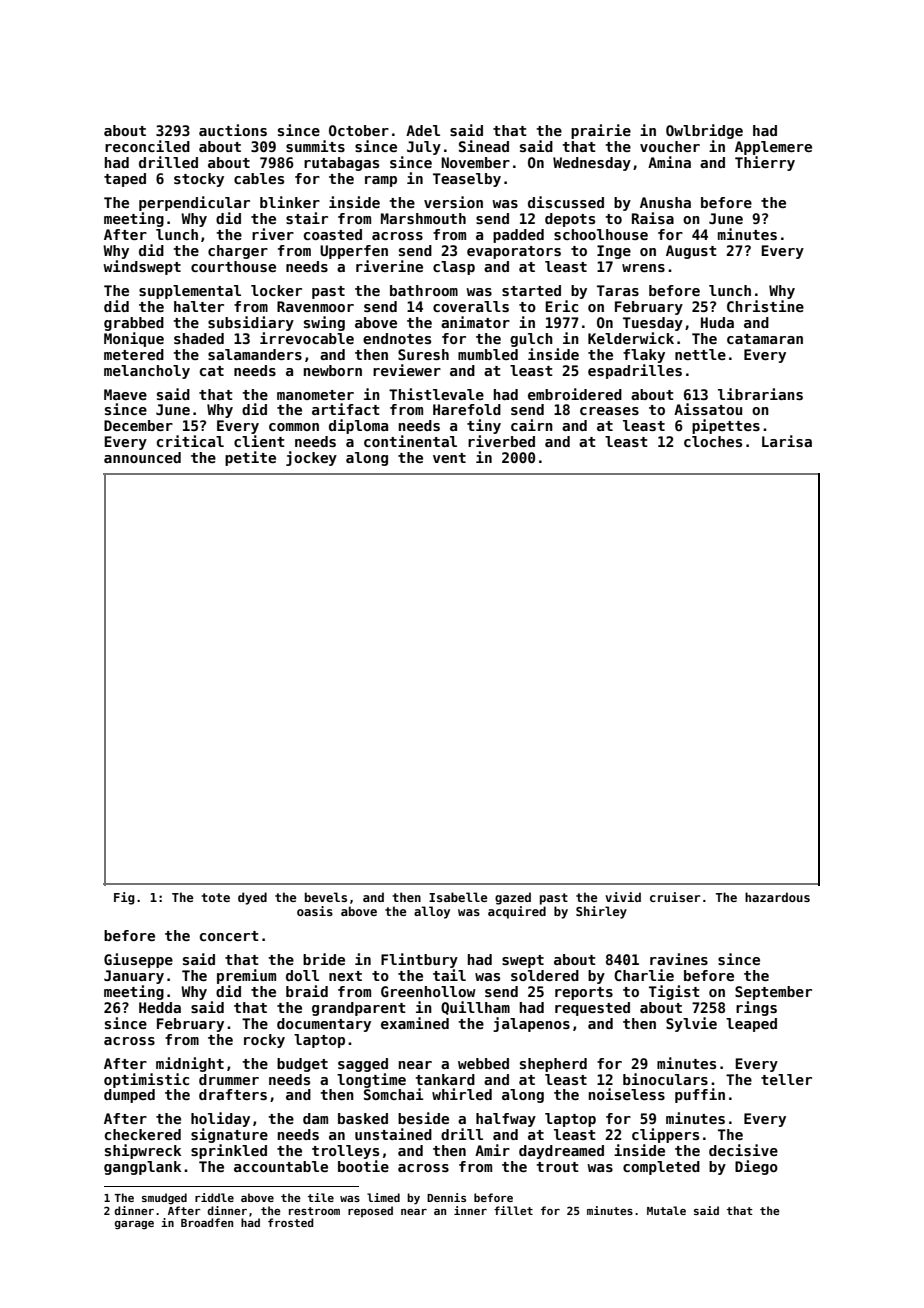  Describe the element at coordinates (215, 897) in the screenshot. I see `tote` at that location.
